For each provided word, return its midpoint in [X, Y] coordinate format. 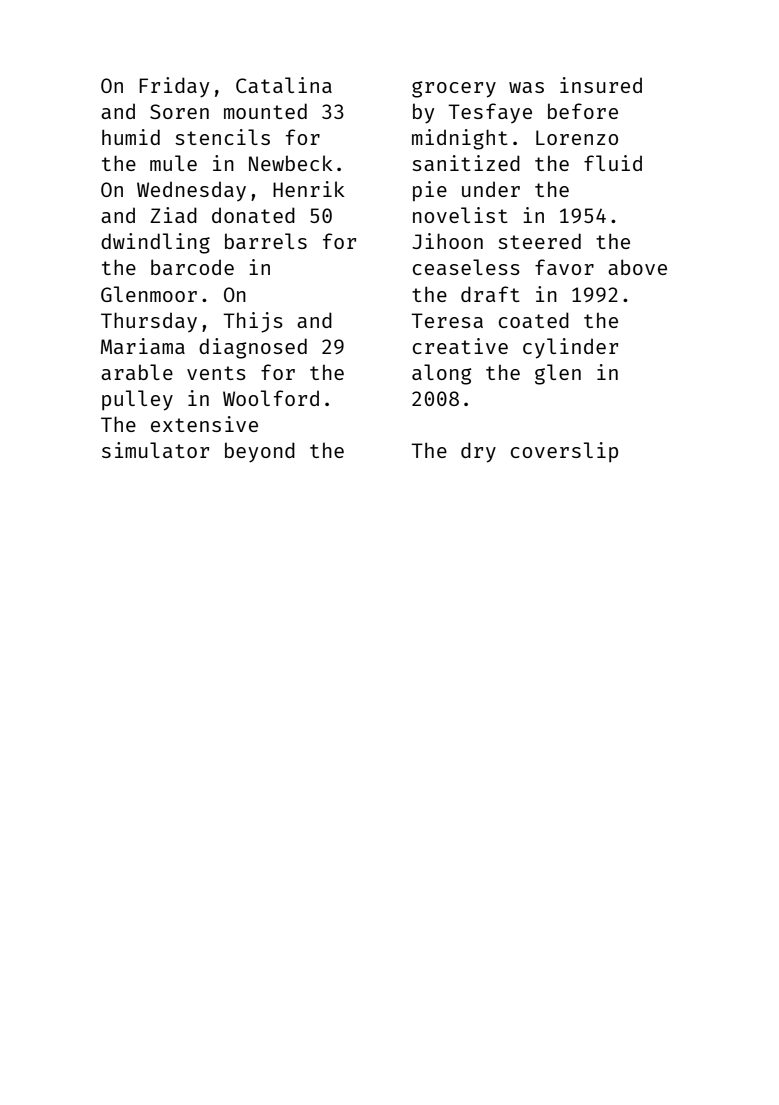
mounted [265, 111]
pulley [137, 400]
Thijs [253, 322]
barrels [266, 241]
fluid [613, 163]
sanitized [466, 163]
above [637, 267]
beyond [260, 452]
